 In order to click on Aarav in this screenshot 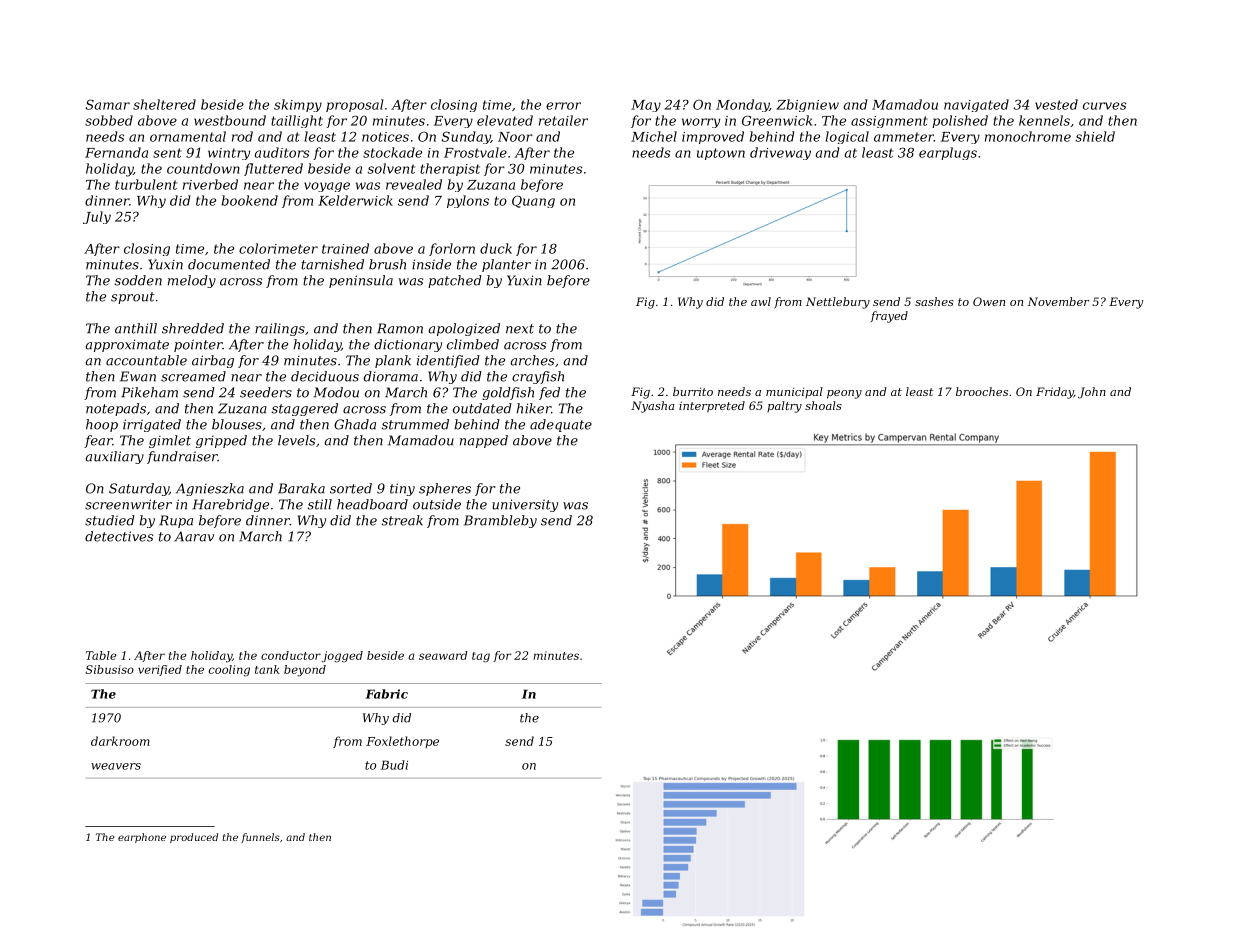, I will do `click(194, 536)`.
